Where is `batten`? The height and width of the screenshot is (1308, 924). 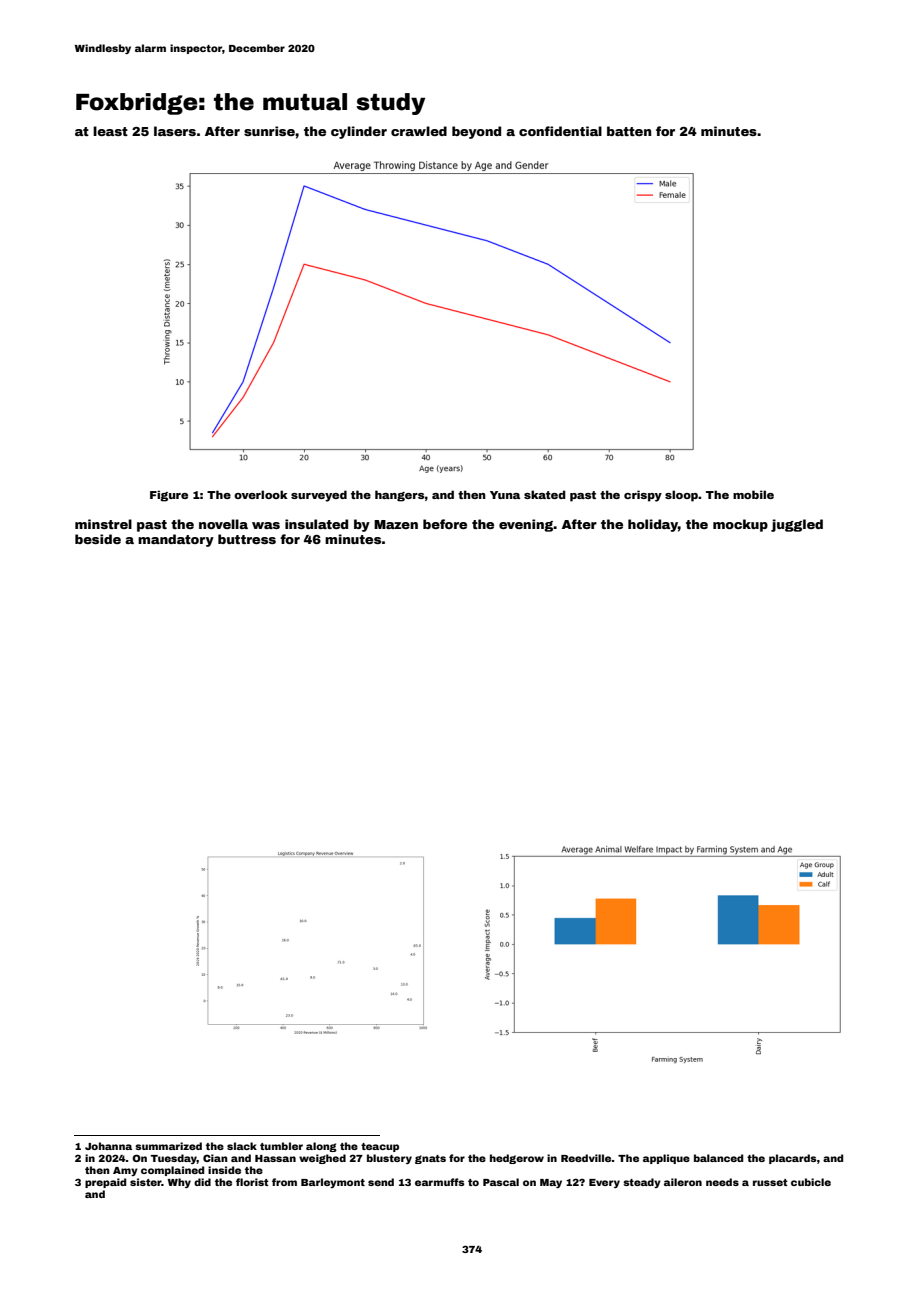 batten is located at coordinates (629, 131).
